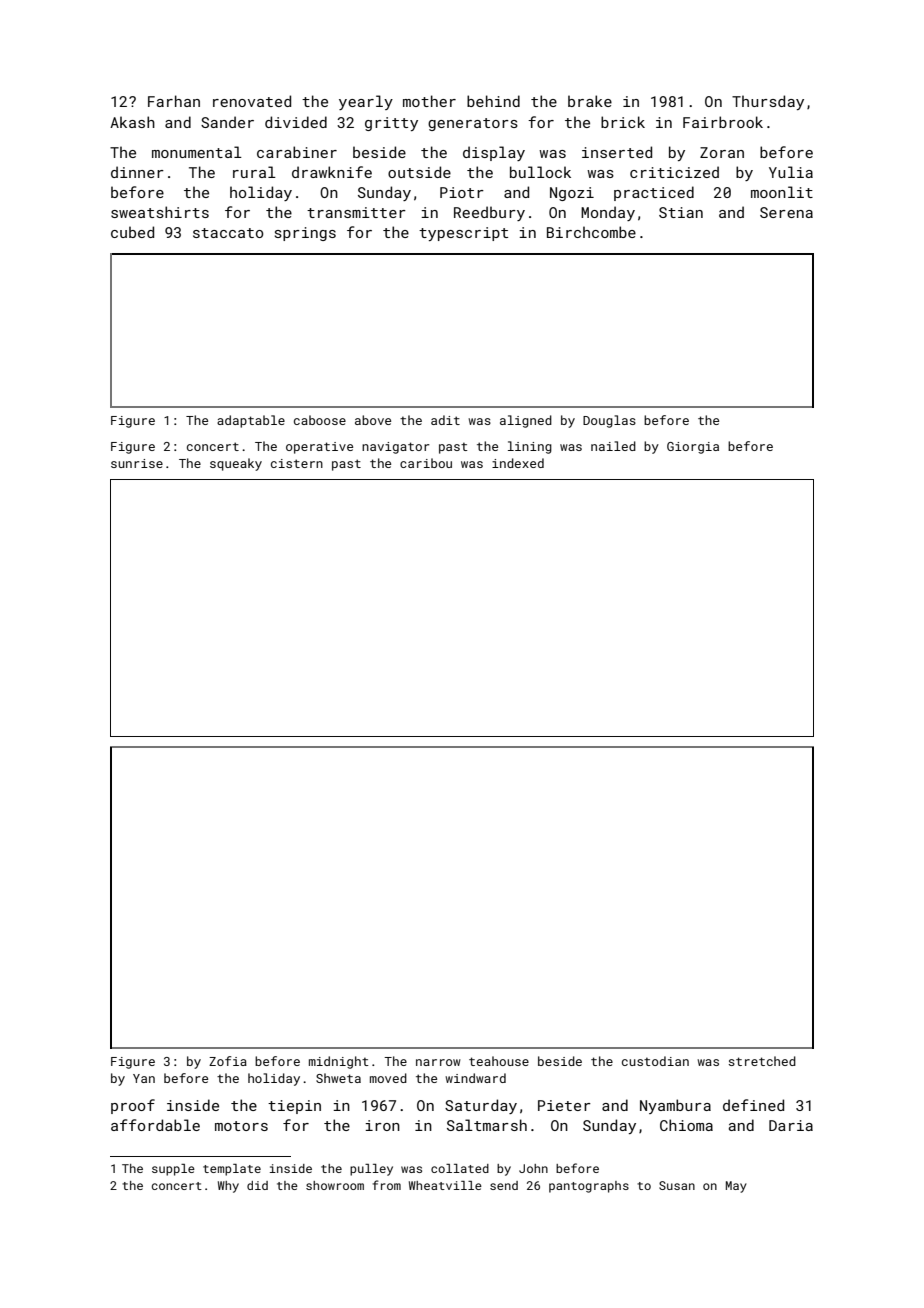 This screenshot has width=924, height=1308. What do you see at coordinates (438, 1062) in the screenshot?
I see `narrow` at bounding box center [438, 1062].
